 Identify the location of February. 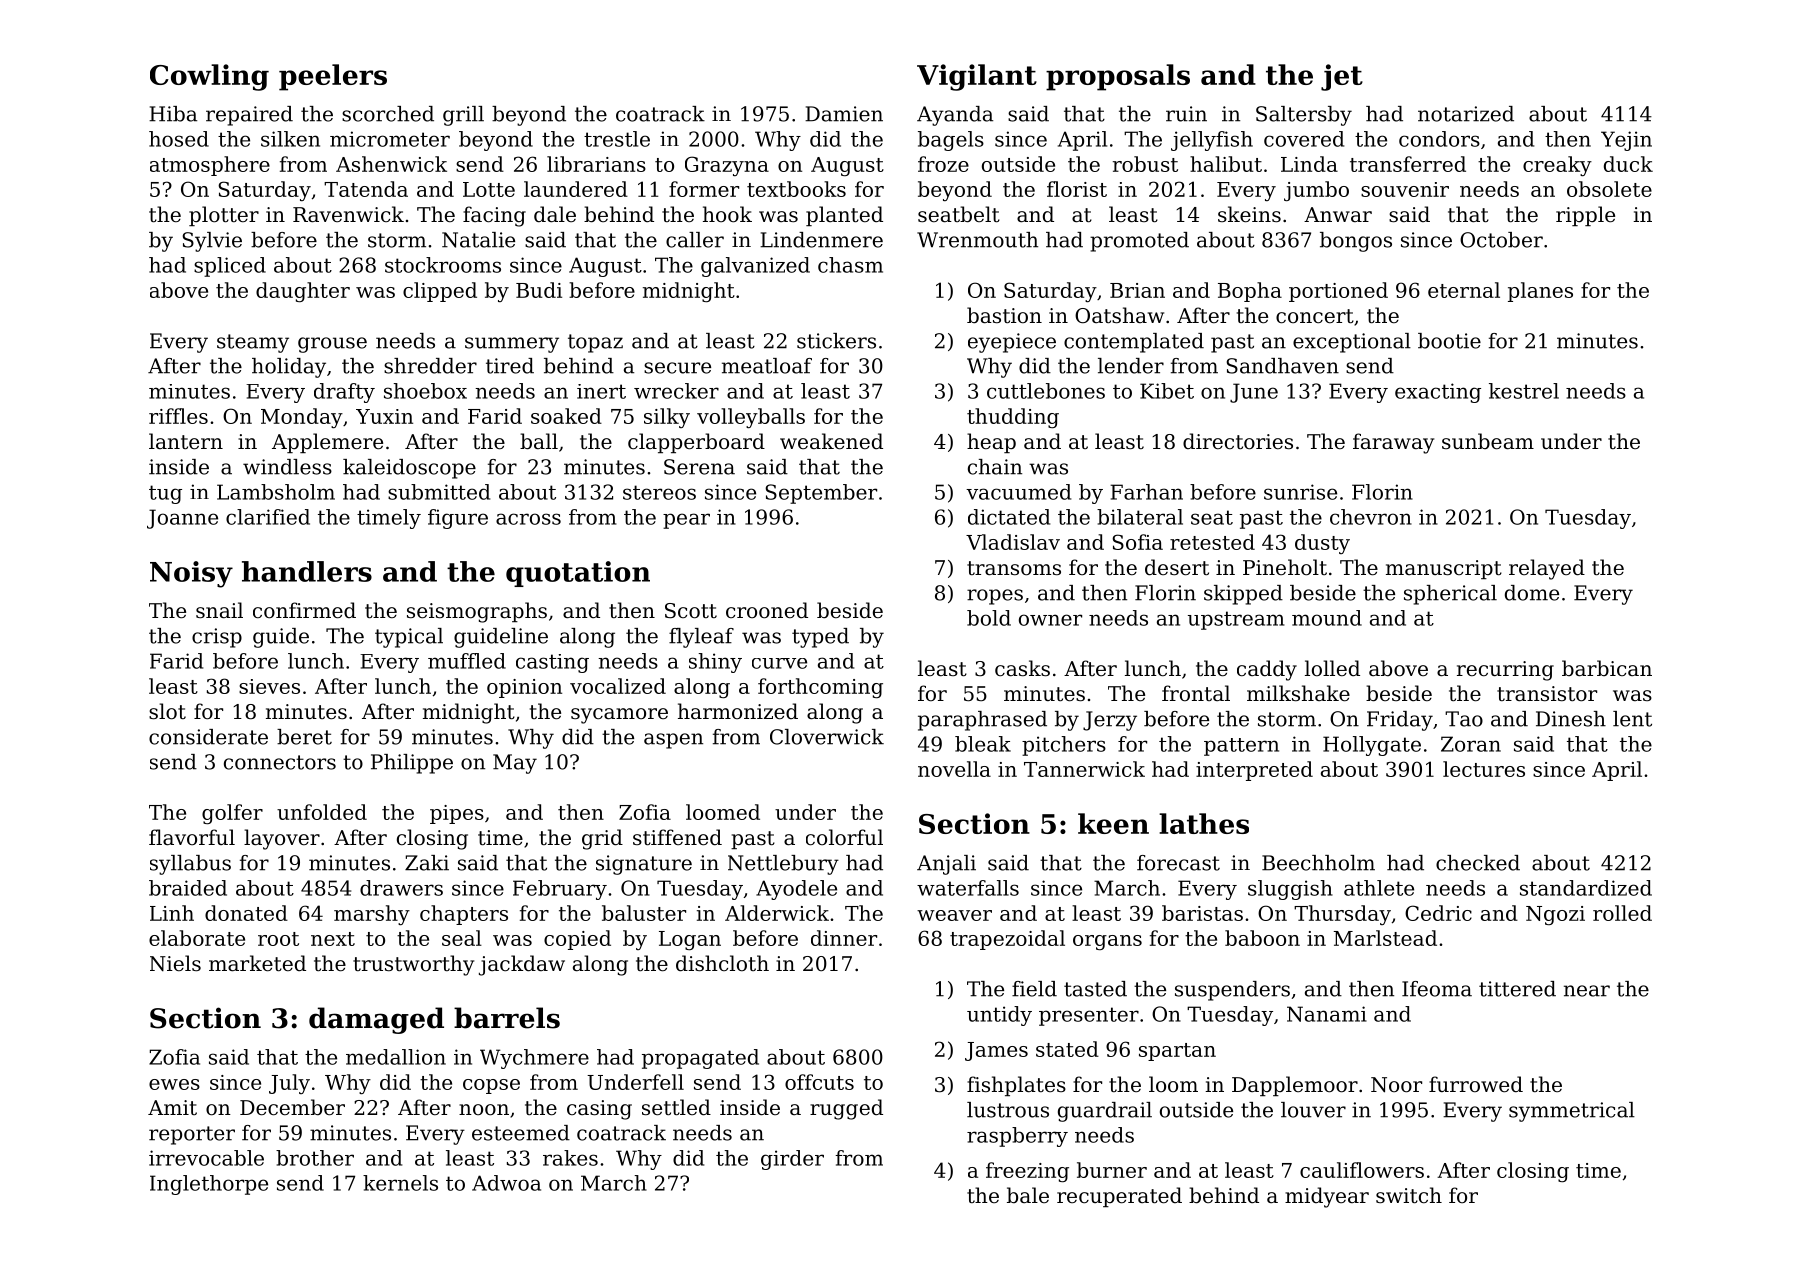
(560, 890).
